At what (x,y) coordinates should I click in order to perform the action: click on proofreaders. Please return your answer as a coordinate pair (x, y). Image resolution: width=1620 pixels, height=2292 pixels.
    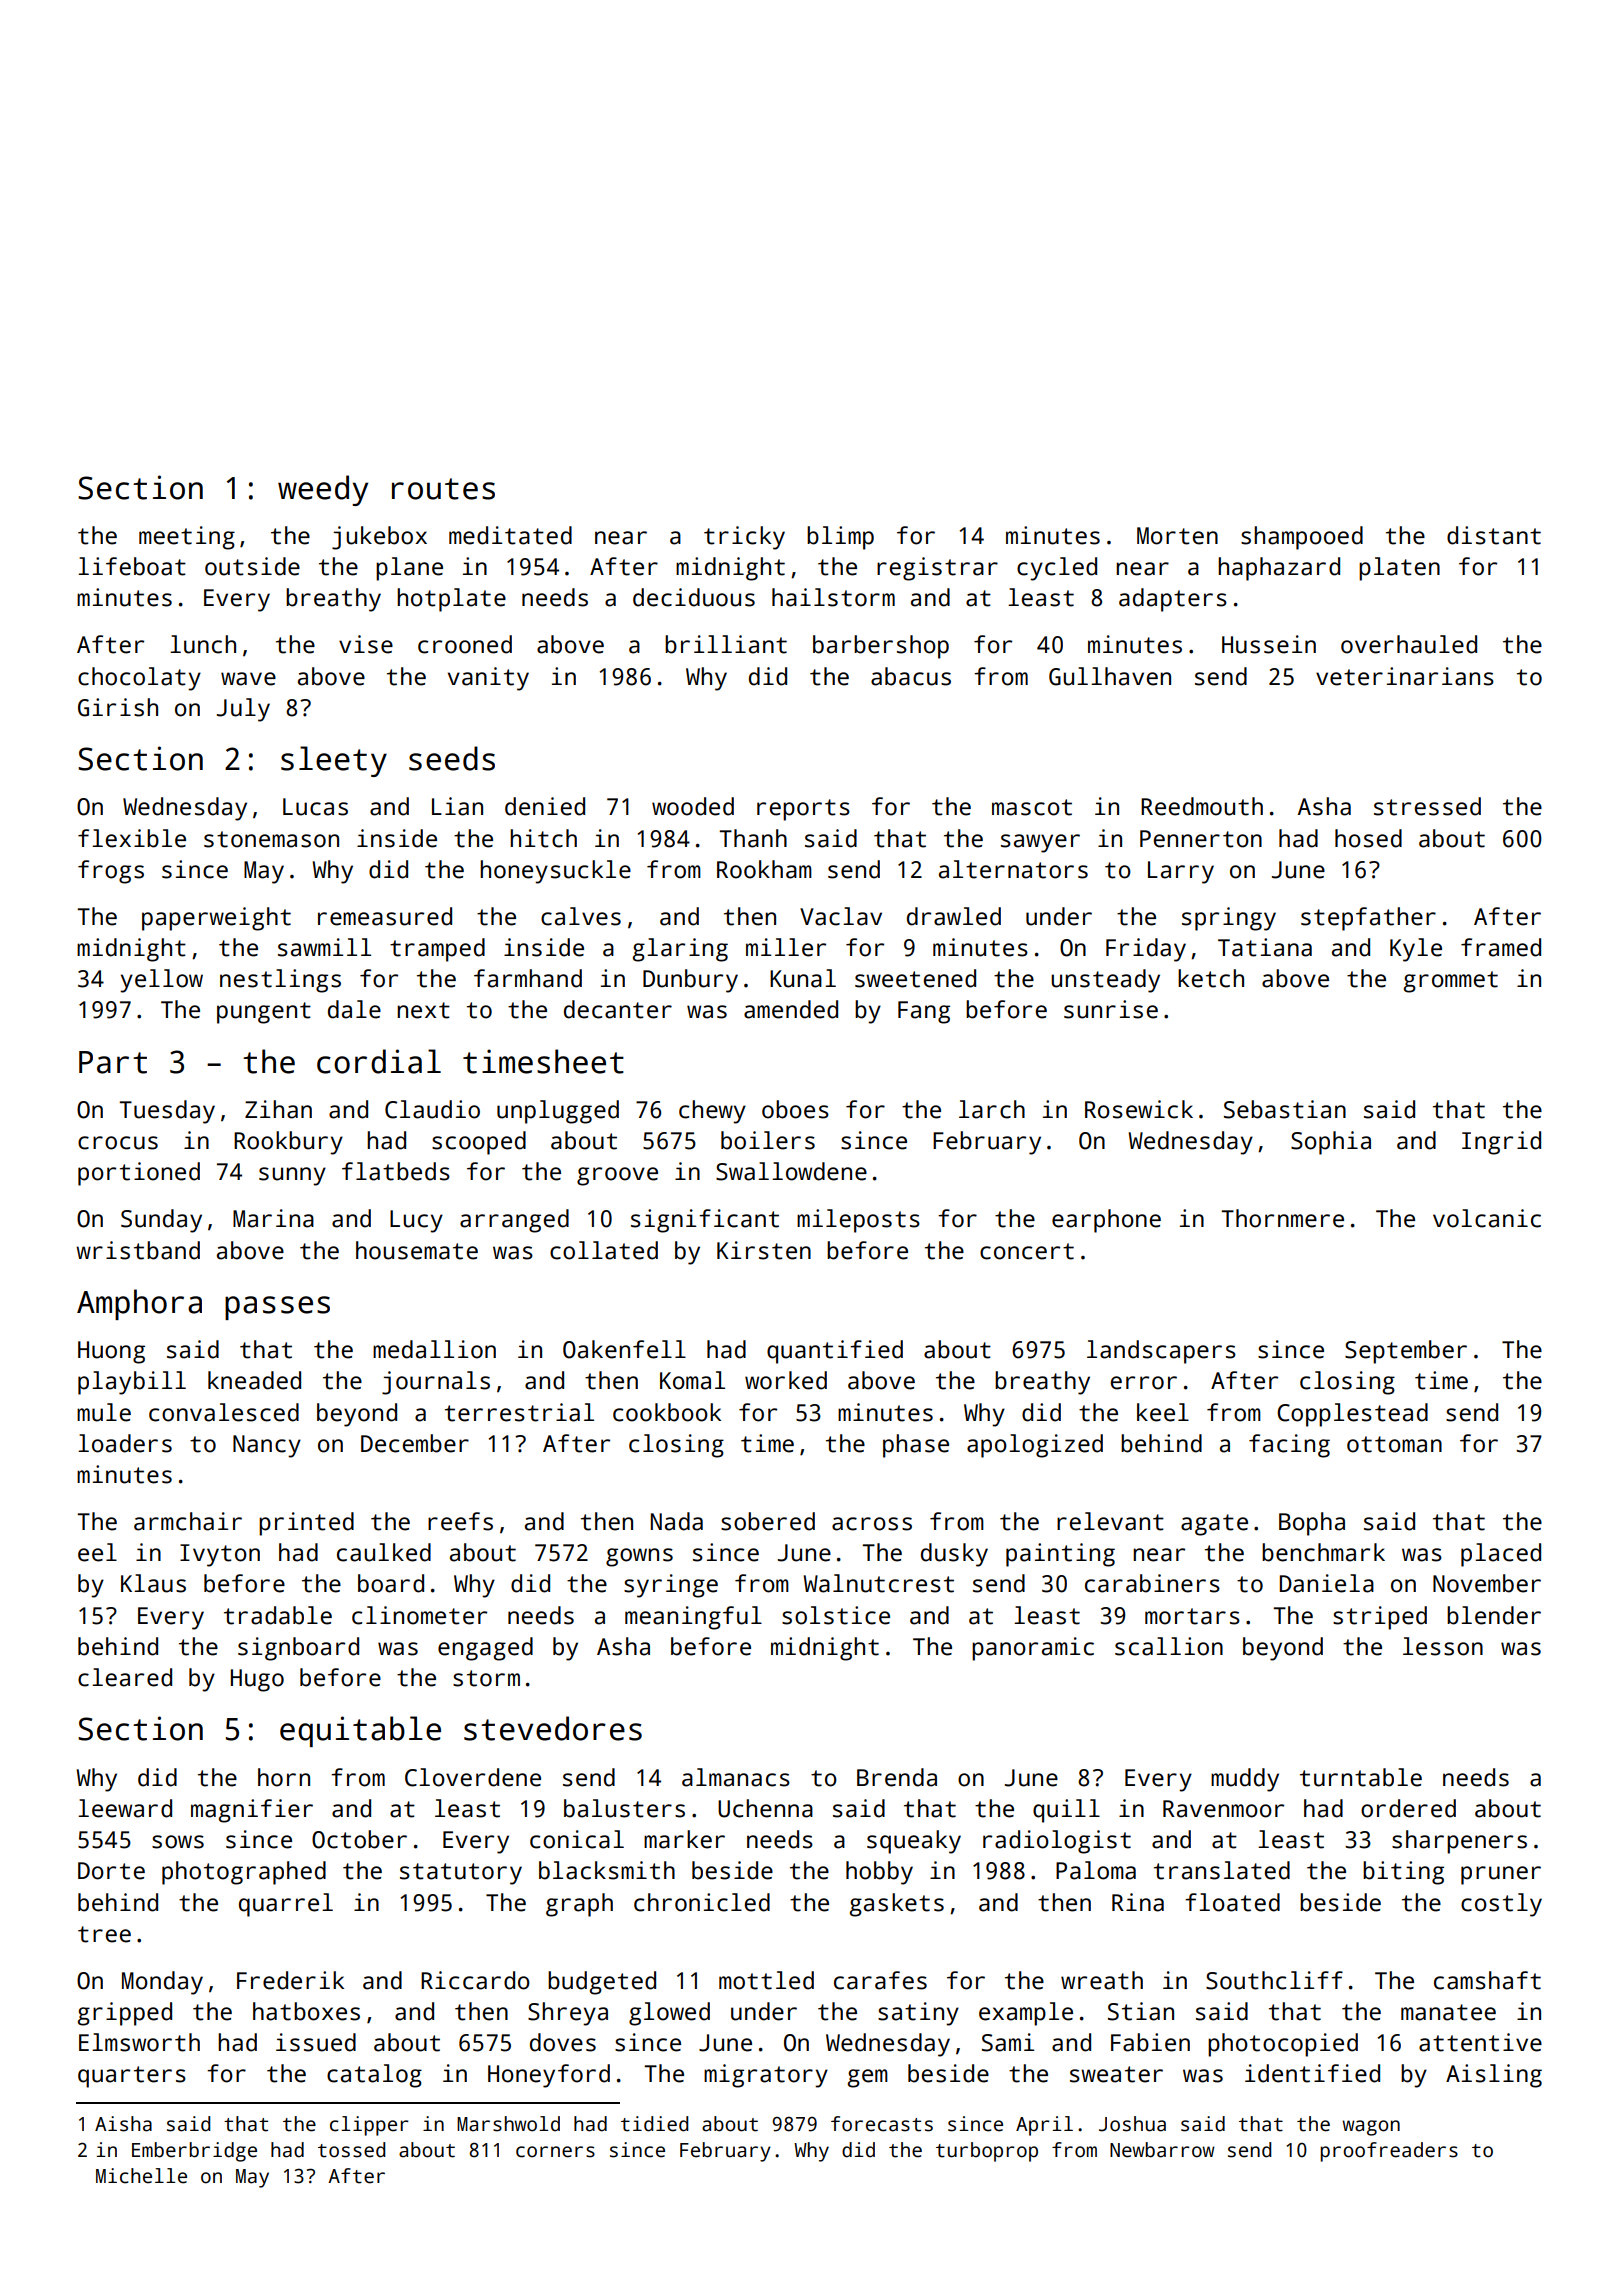
    Looking at the image, I should click on (1389, 2152).
